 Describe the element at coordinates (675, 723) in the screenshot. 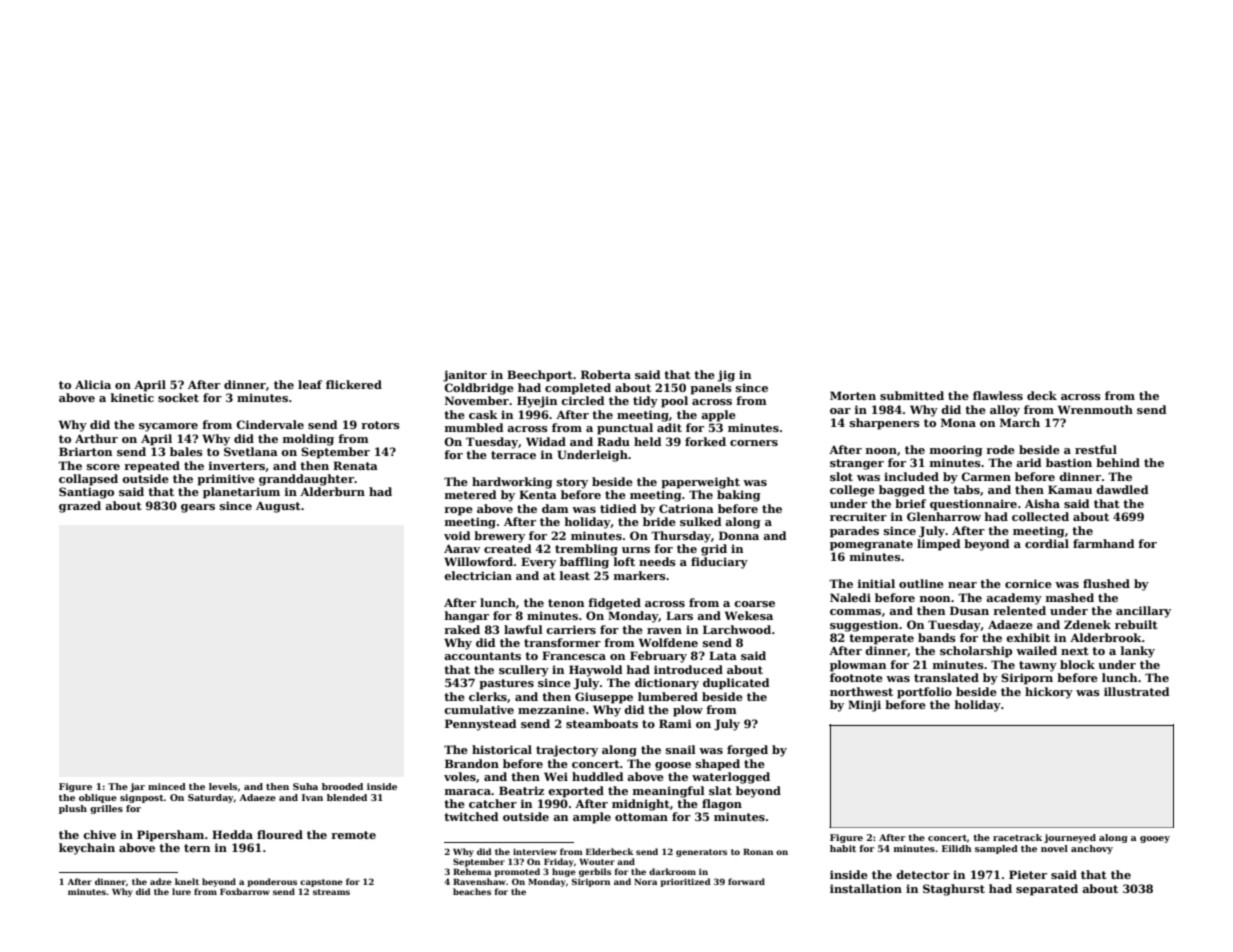

I see `Rami` at that location.
